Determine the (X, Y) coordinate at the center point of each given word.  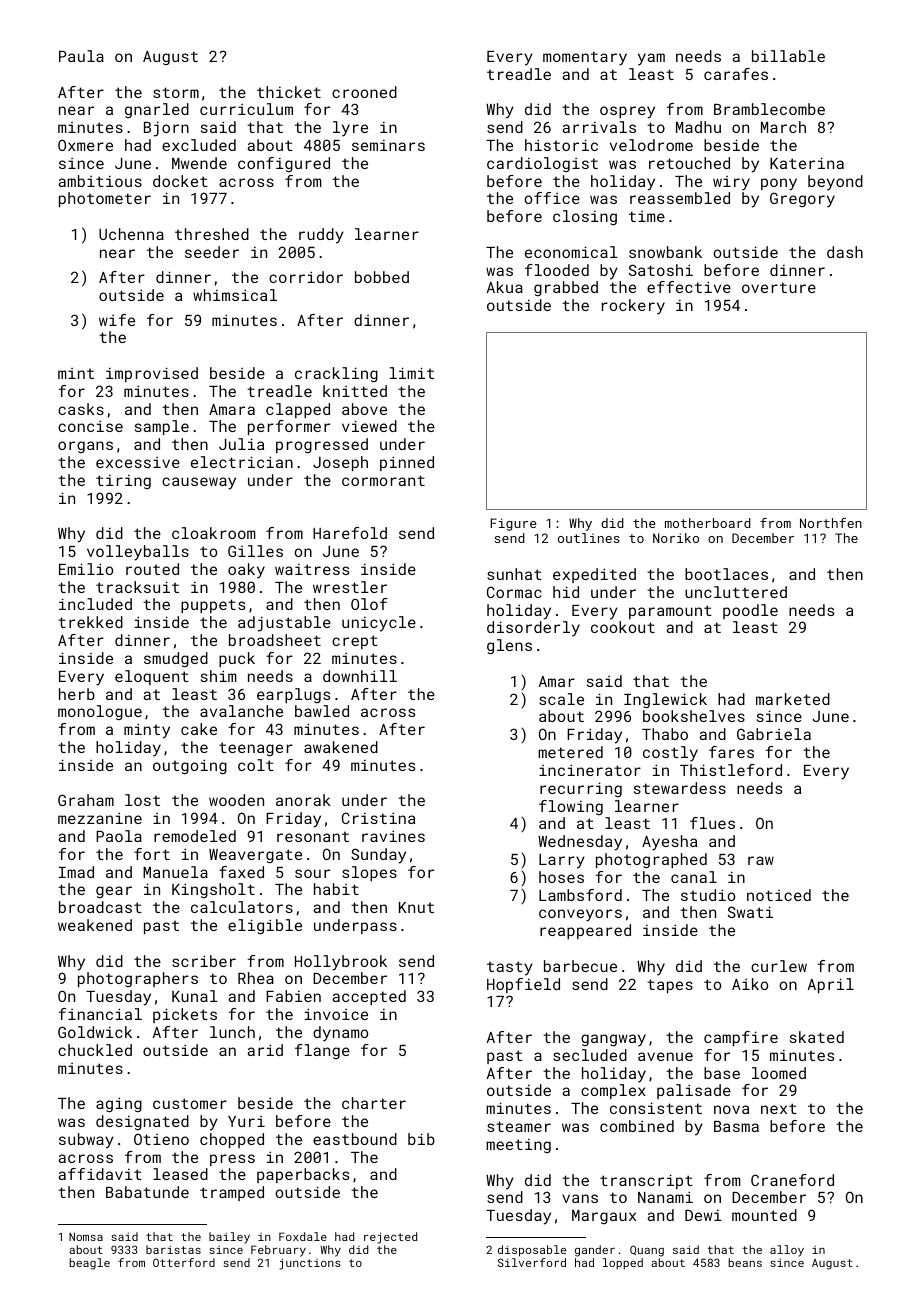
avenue (665, 1056)
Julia (241, 444)
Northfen (831, 523)
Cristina (378, 818)
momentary (585, 58)
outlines (589, 538)
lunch (232, 1032)
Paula (81, 56)
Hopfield (523, 985)
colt (256, 765)
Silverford (532, 1262)
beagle (90, 1264)
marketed (793, 699)
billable (788, 56)
